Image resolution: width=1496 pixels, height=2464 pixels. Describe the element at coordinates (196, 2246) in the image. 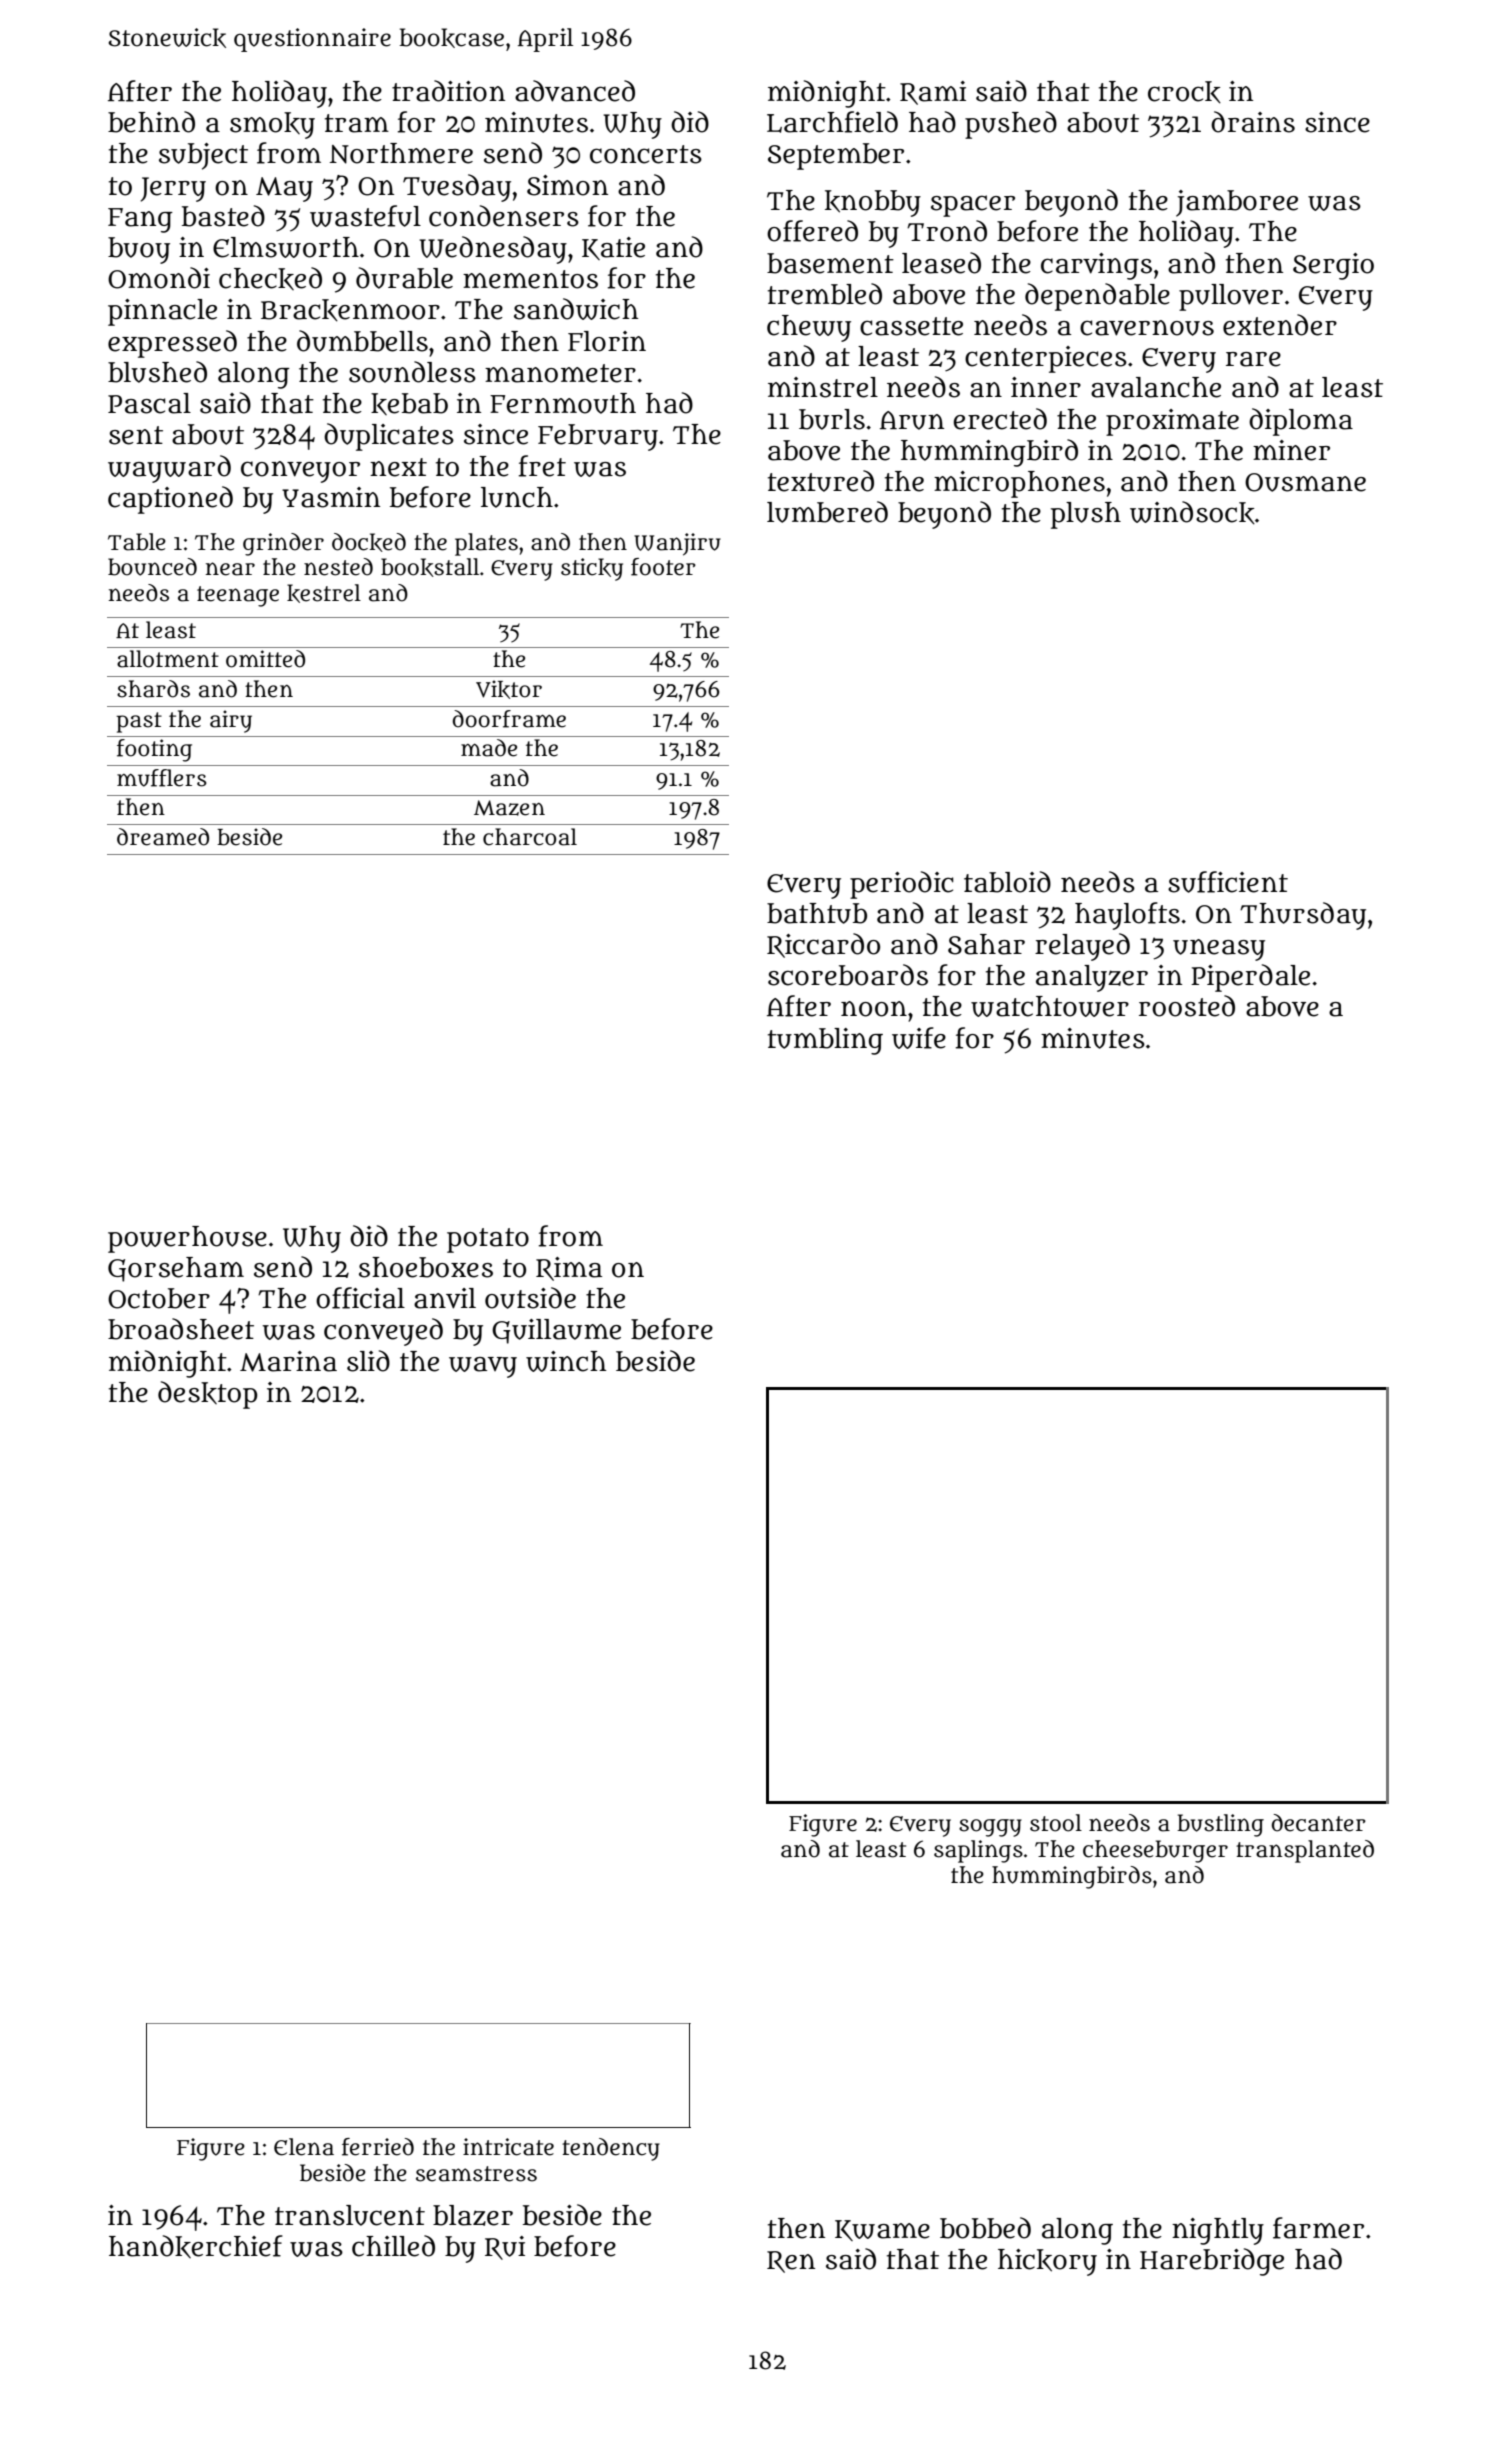

I see `handkerchief` at that location.
